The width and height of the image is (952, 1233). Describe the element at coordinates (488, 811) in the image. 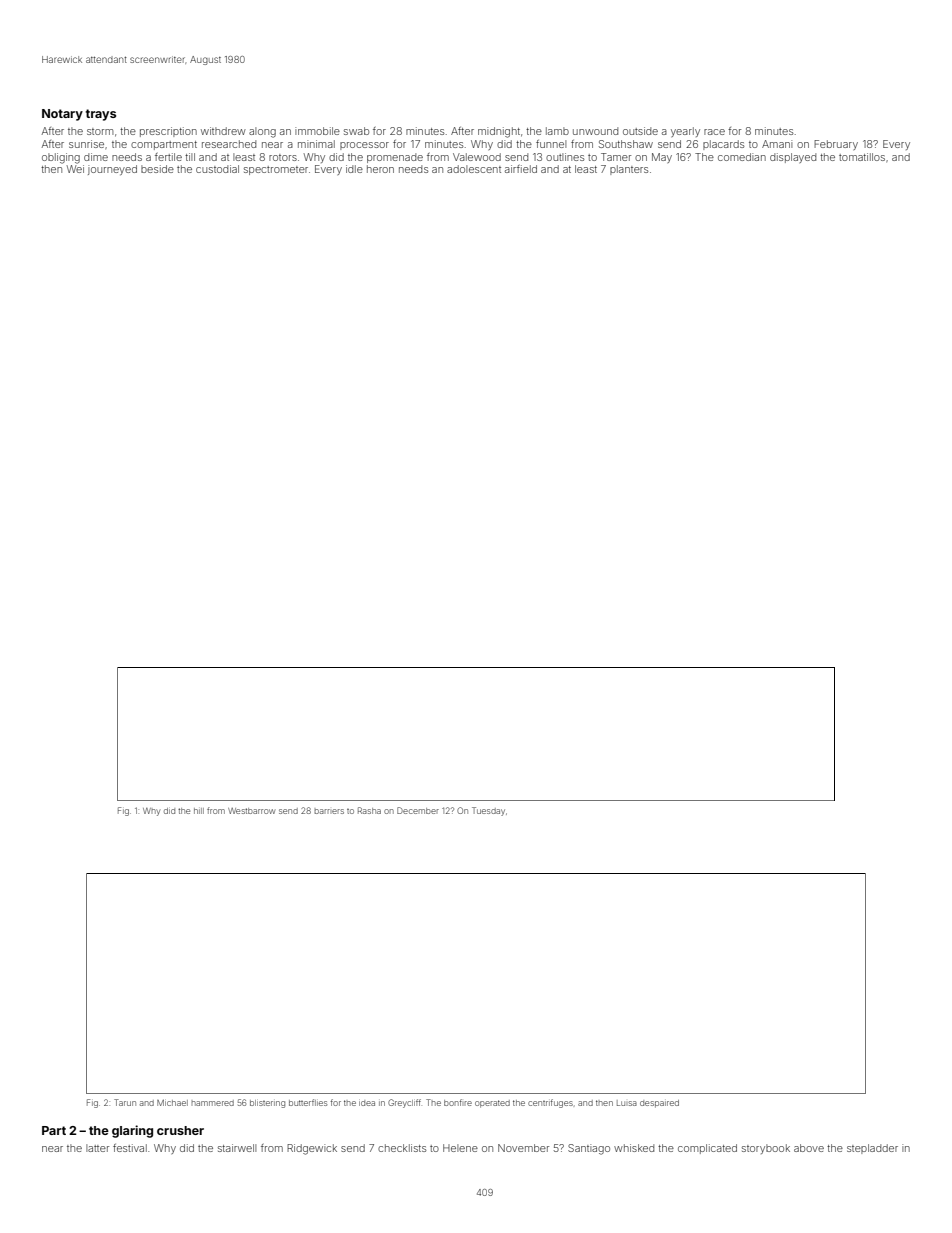

I see `Tuesday` at that location.
